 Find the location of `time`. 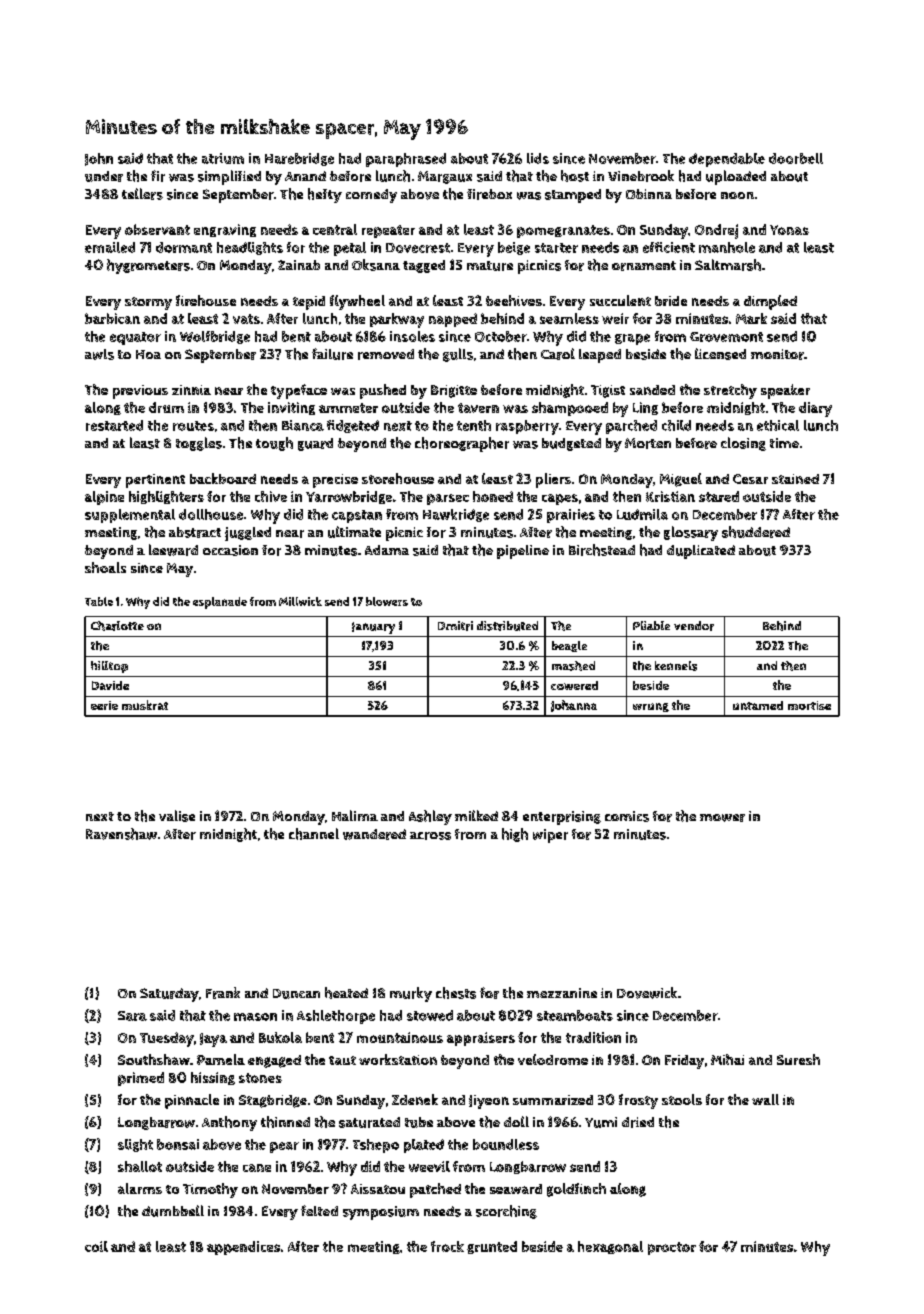

time is located at coordinates (784, 443).
